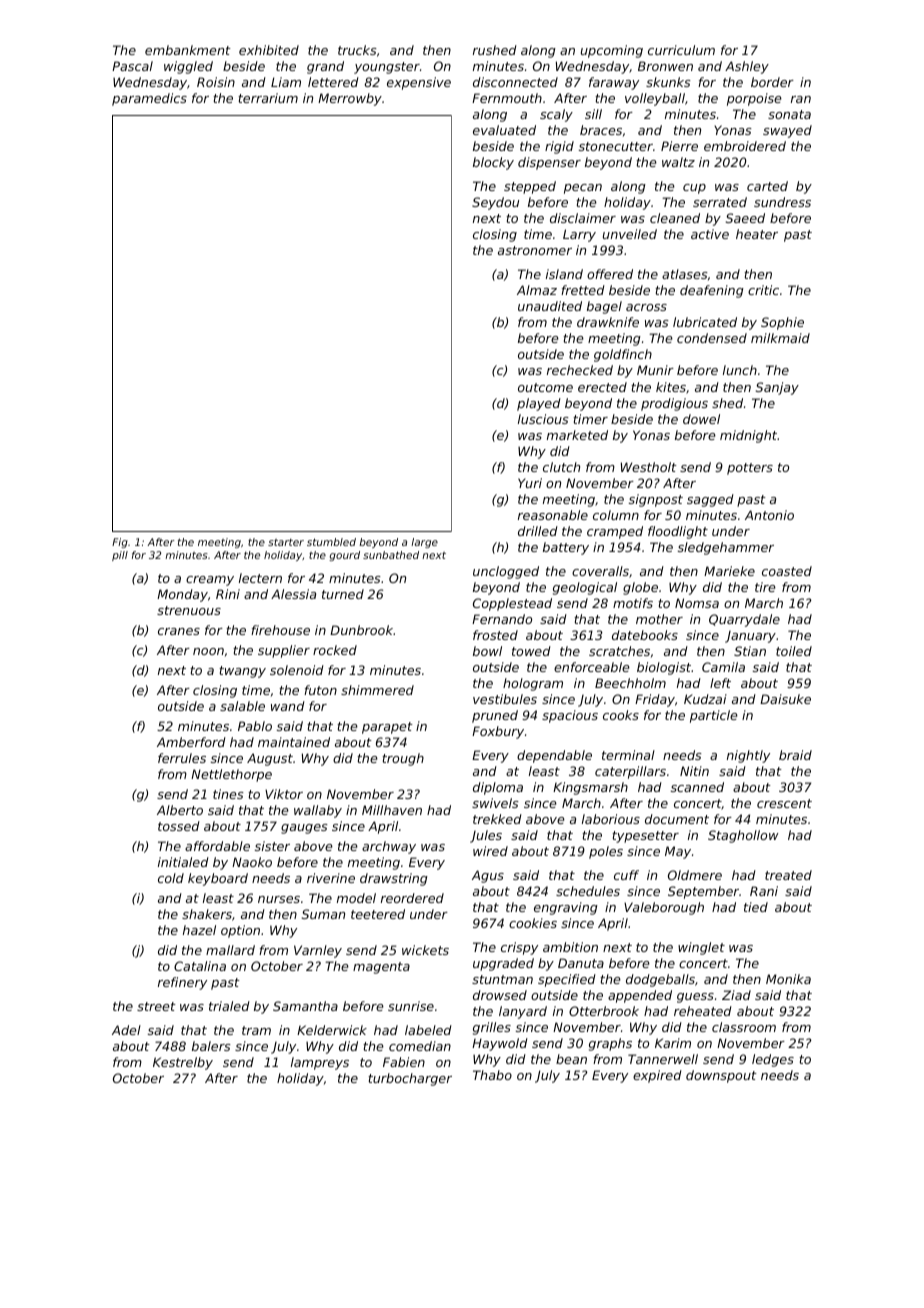 Image resolution: width=924 pixels, height=1308 pixels. What do you see at coordinates (583, 189) in the document?
I see `pecan` at bounding box center [583, 189].
